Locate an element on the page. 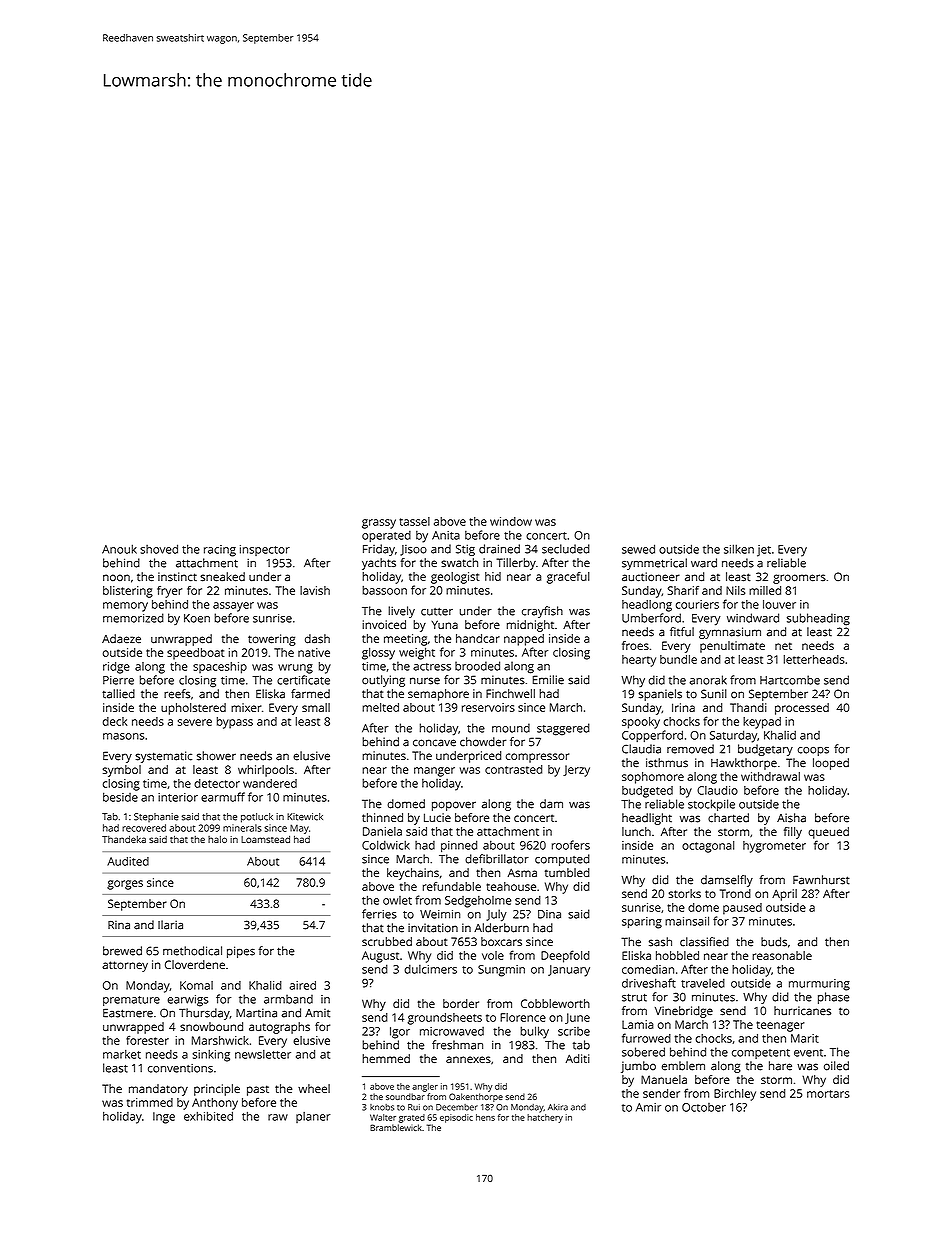 The height and width of the page is (1233, 952). exhibited is located at coordinates (208, 1116).
